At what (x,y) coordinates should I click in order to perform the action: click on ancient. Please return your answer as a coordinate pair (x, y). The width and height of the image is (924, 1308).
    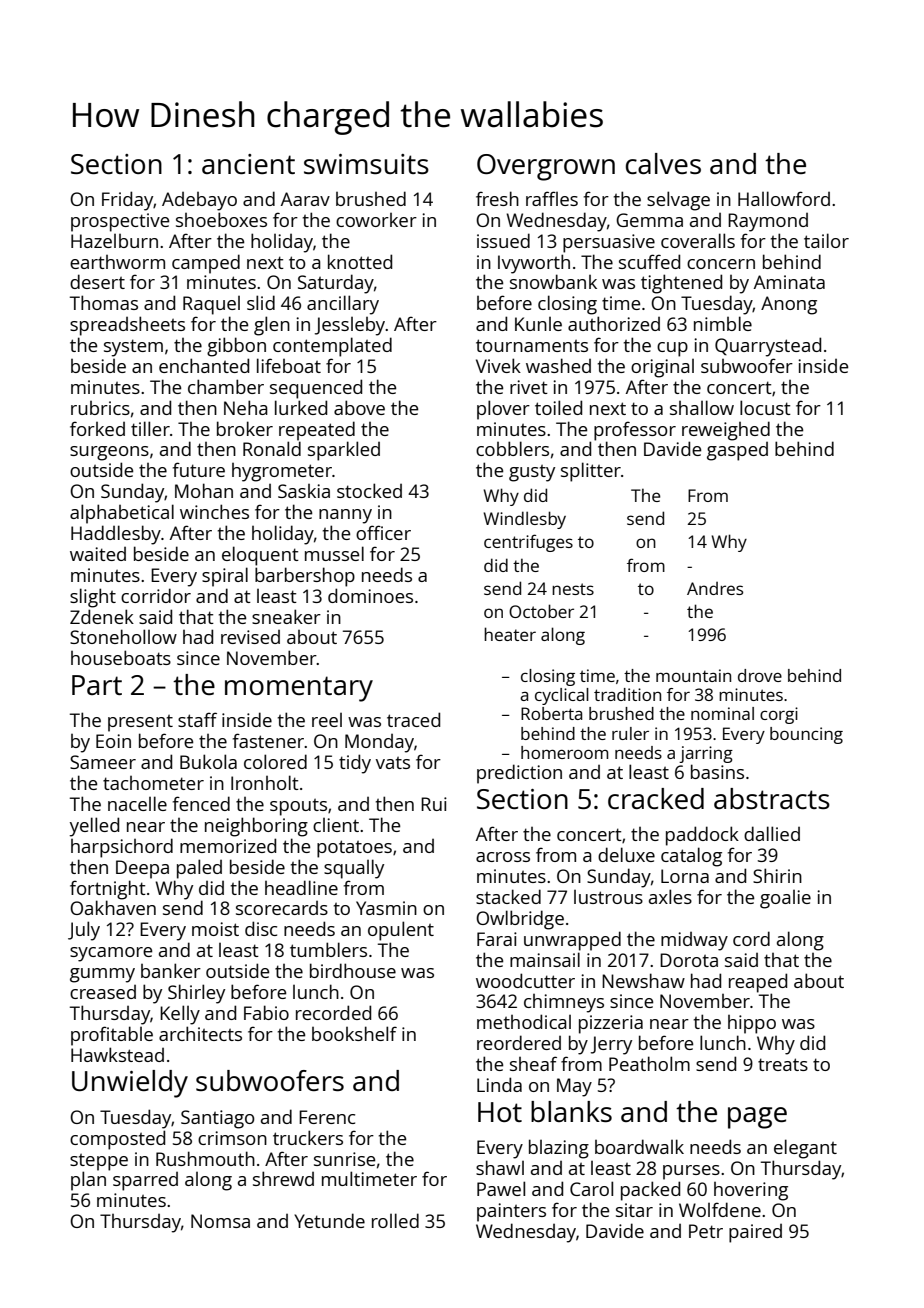
    Looking at the image, I should click on (248, 164).
